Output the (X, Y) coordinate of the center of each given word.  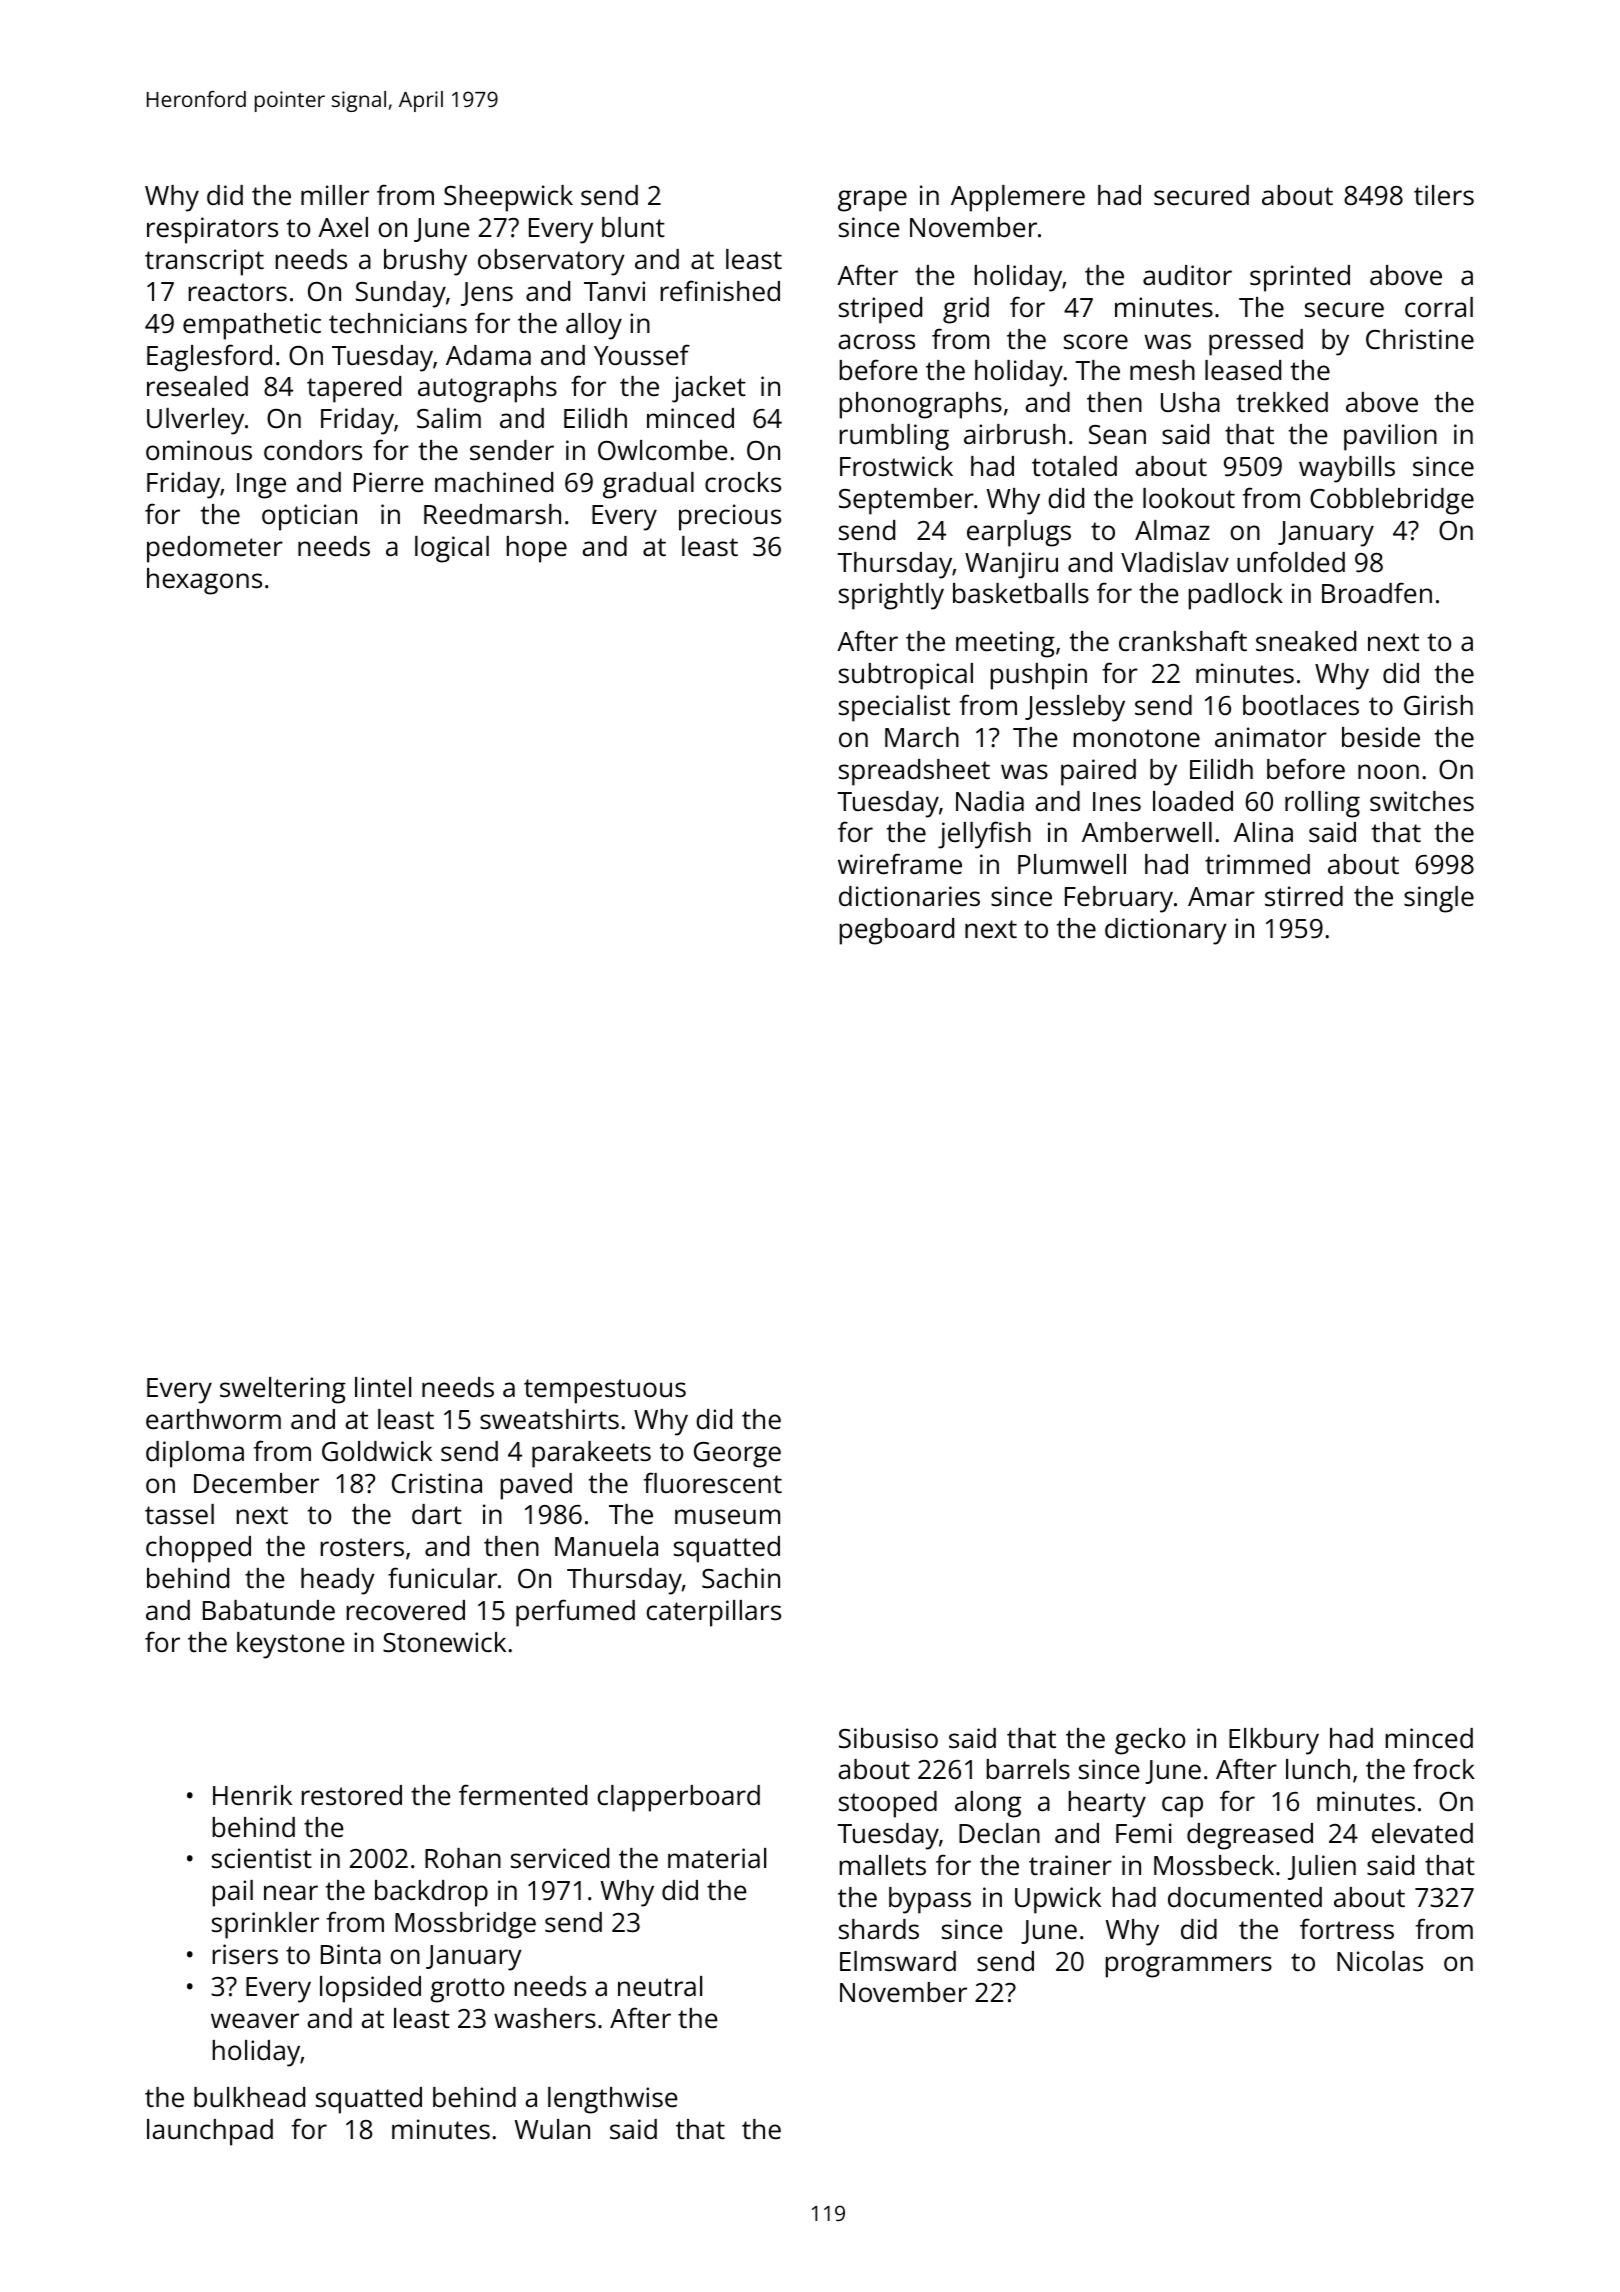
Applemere (1018, 198)
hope (537, 549)
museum (727, 1517)
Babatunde (269, 1610)
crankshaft (1183, 640)
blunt (633, 227)
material (717, 1858)
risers (245, 1954)
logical (452, 549)
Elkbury (1274, 1741)
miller (335, 195)
